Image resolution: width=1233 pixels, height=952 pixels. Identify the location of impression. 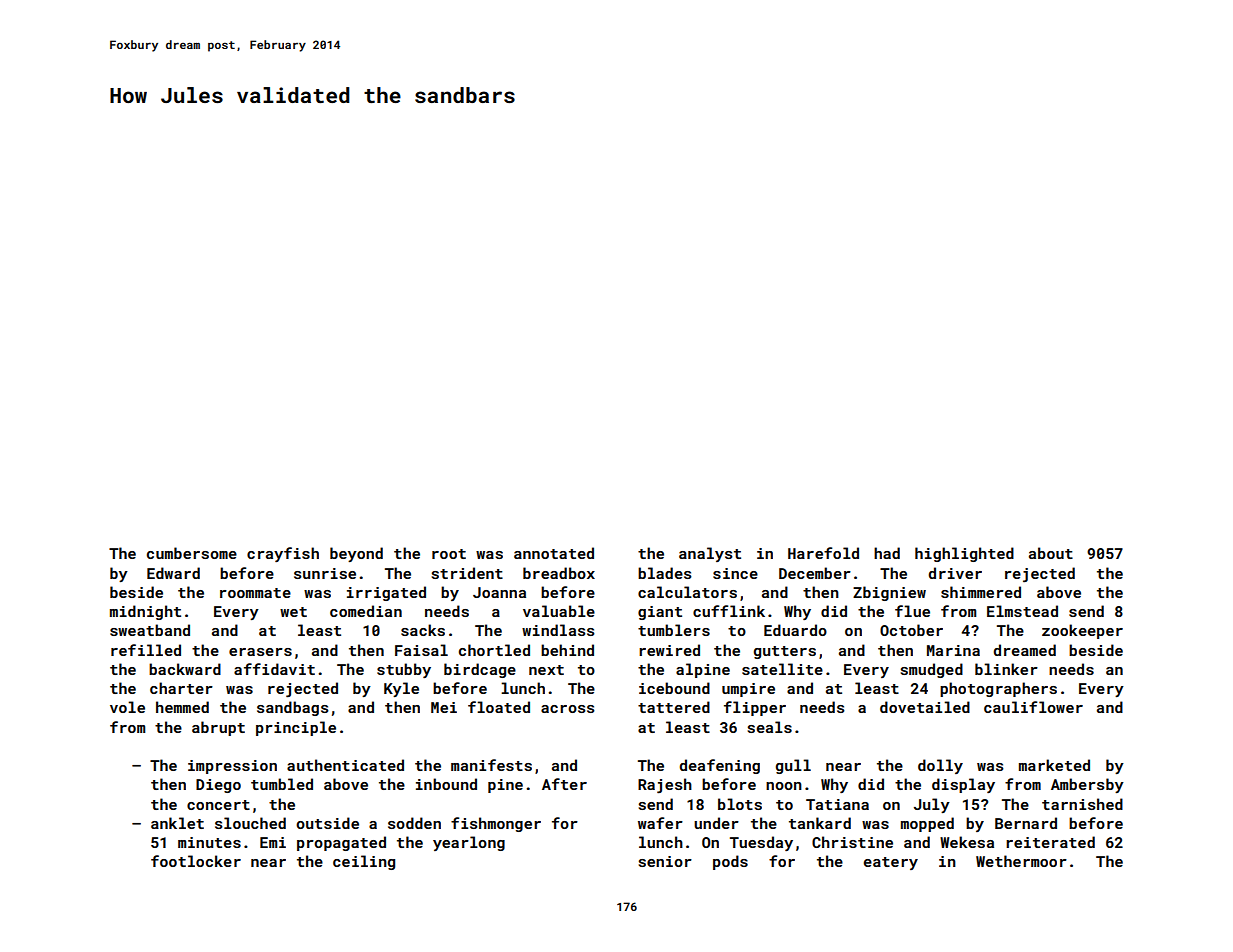
(232, 767).
